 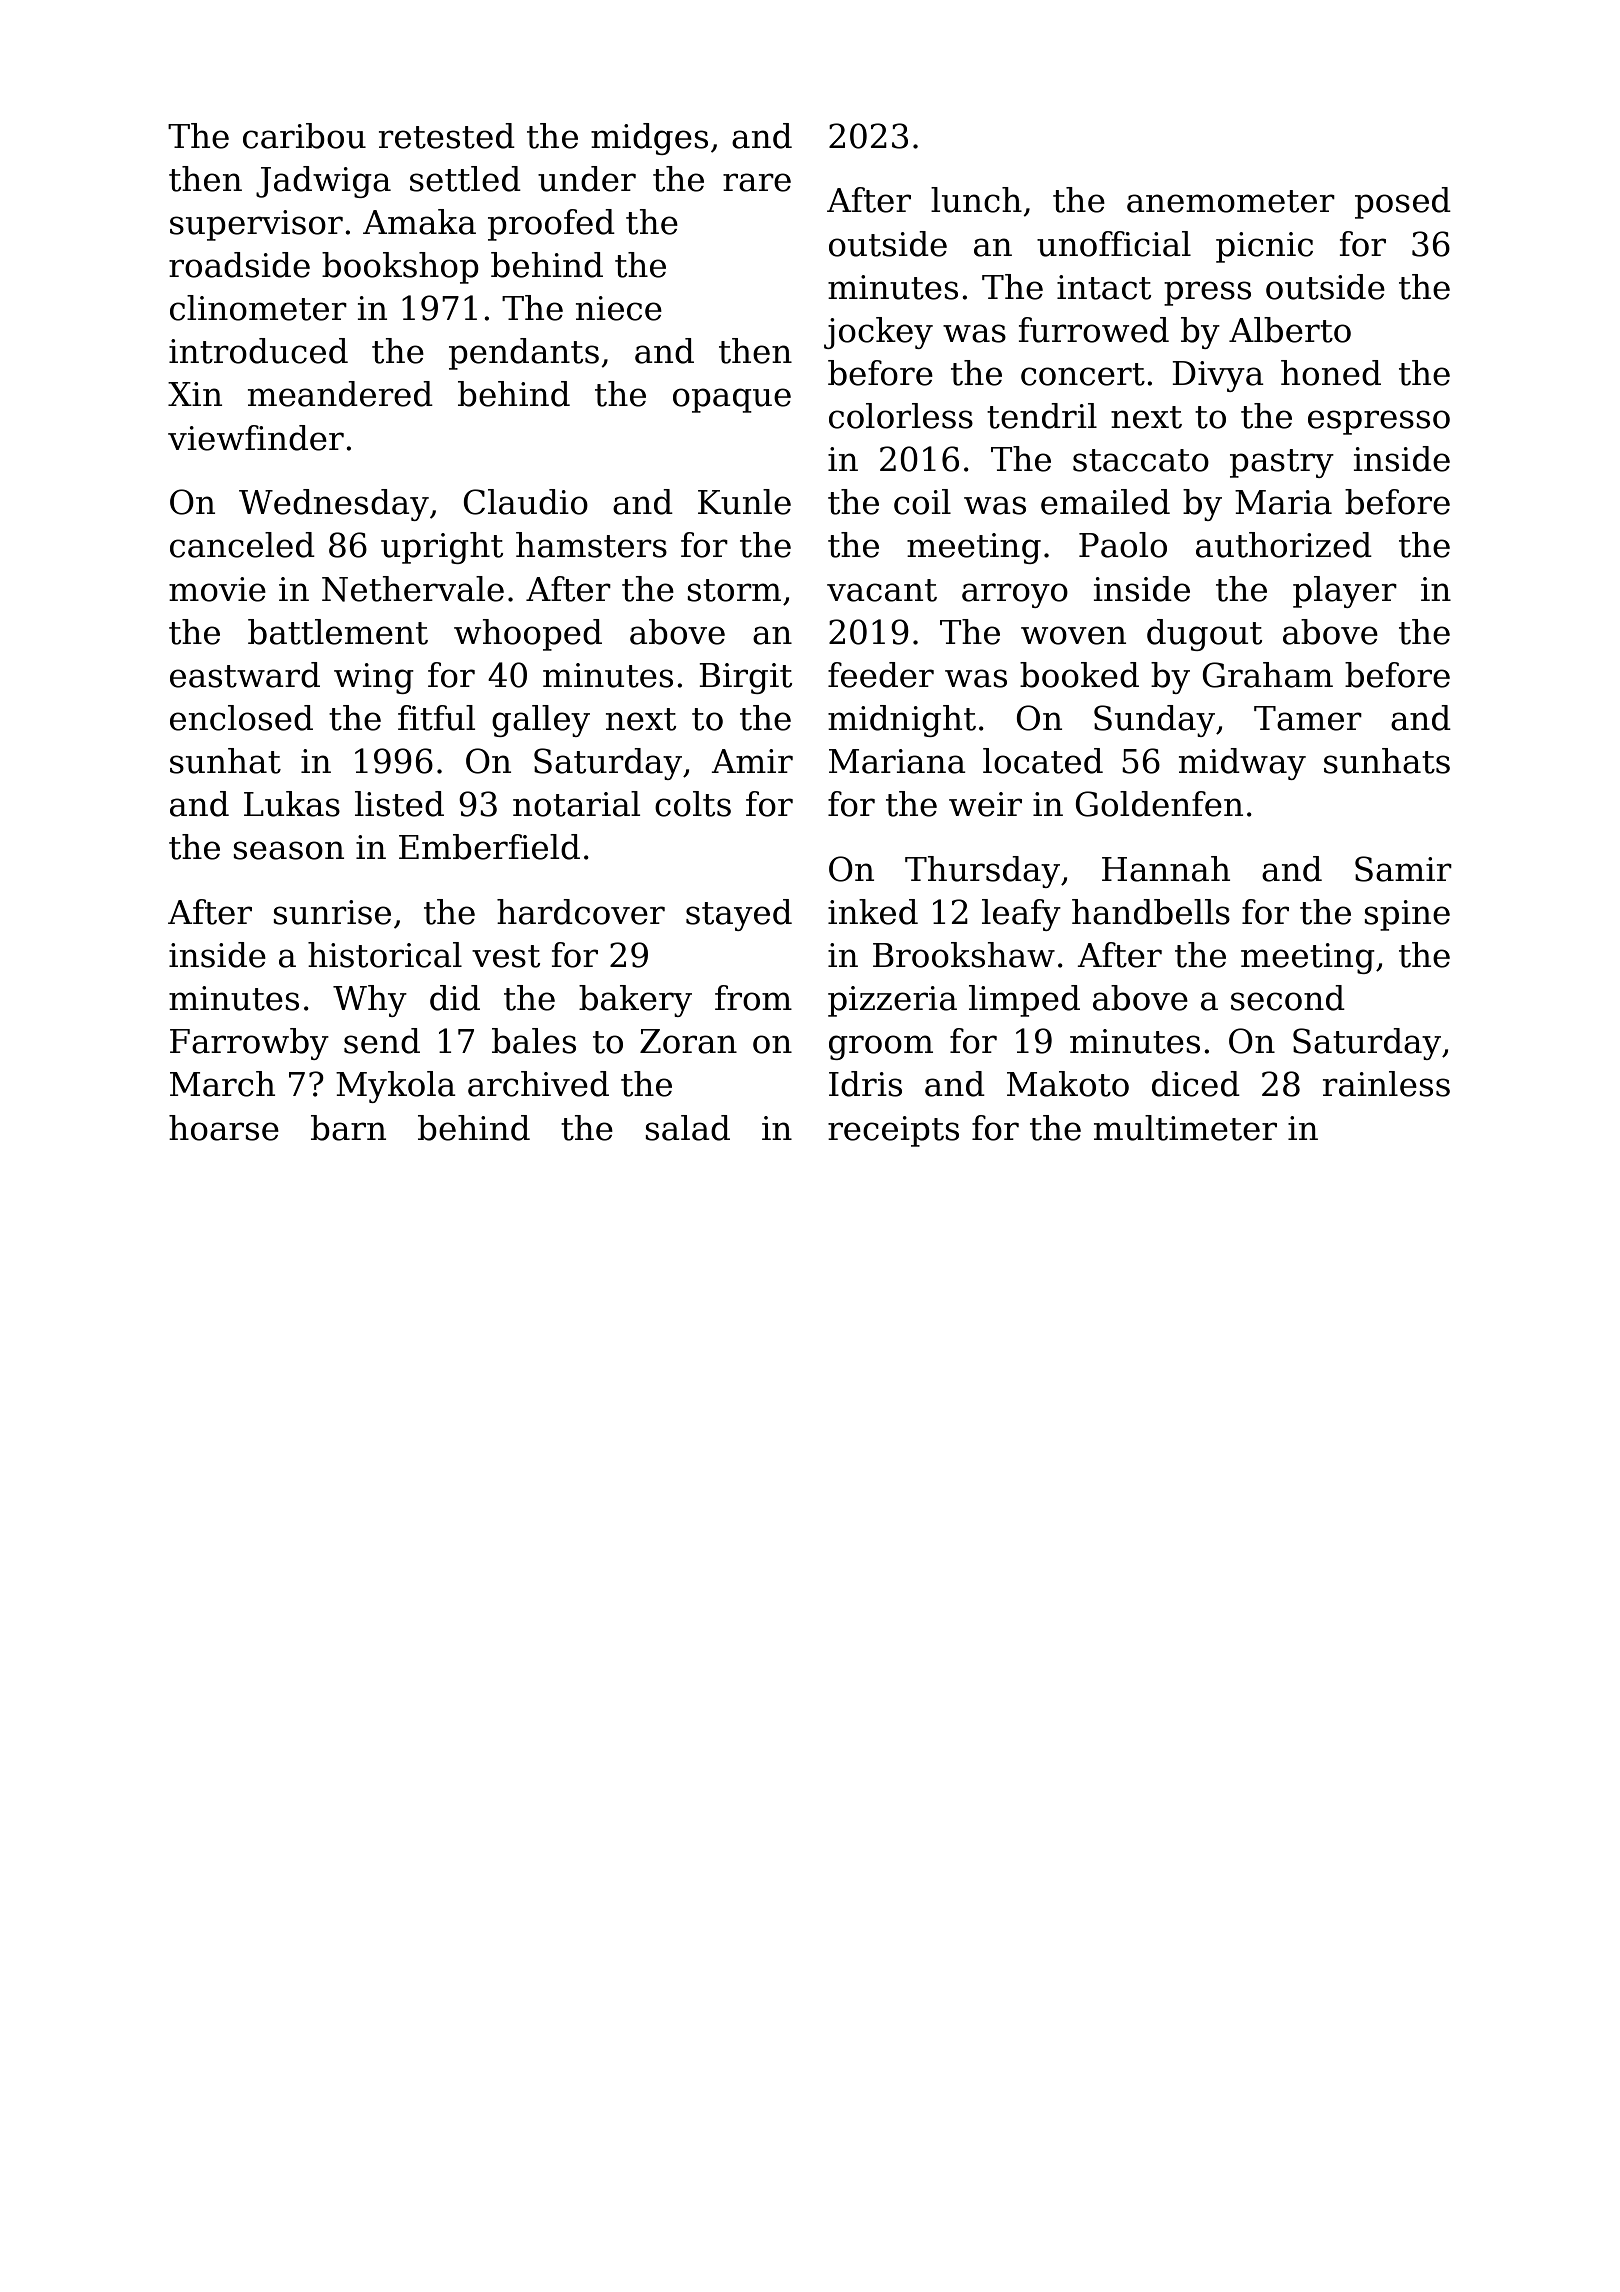 I want to click on rainless, so click(x=1386, y=1084).
